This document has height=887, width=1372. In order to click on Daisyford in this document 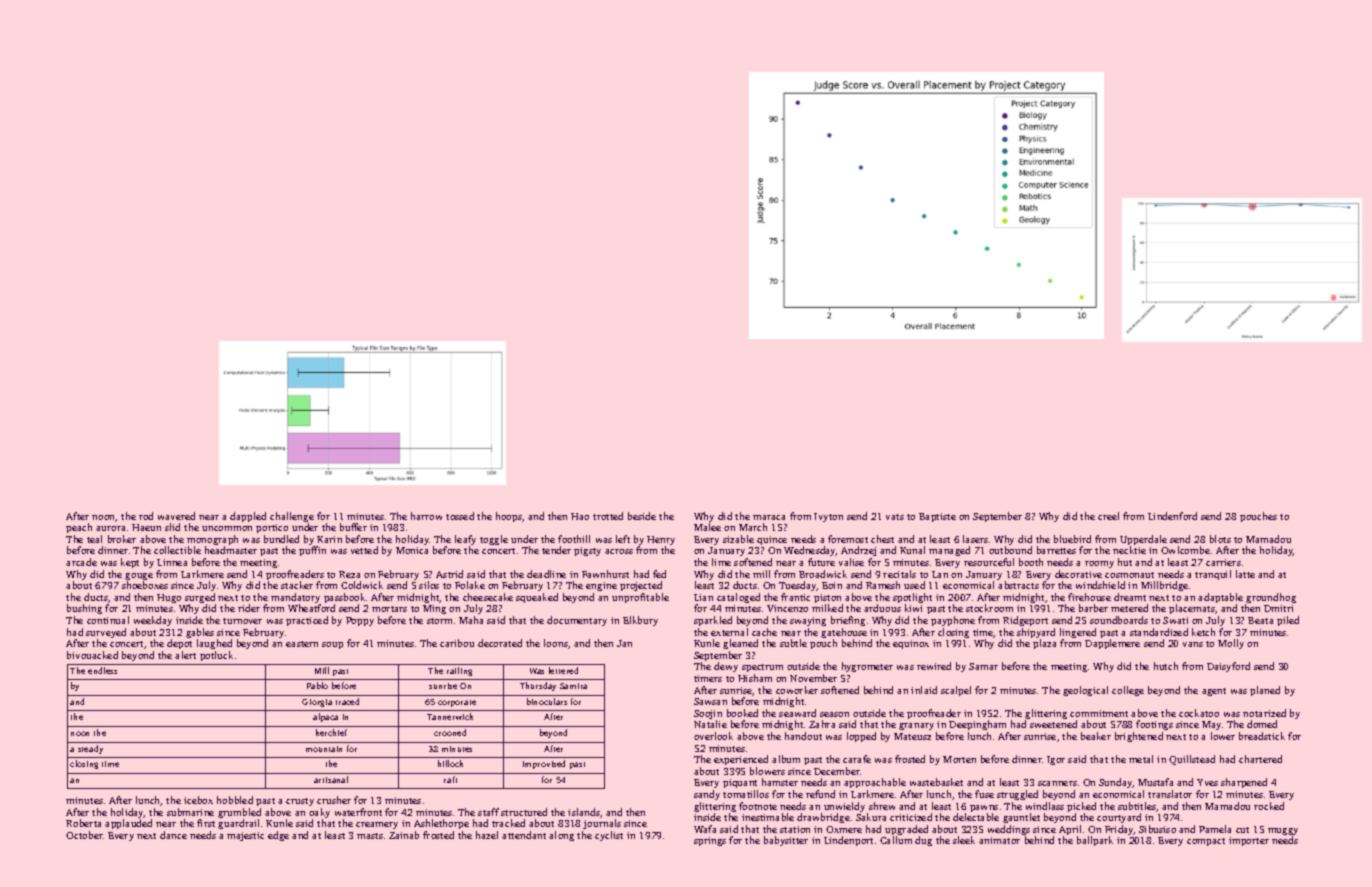, I will do `click(1228, 667)`.
